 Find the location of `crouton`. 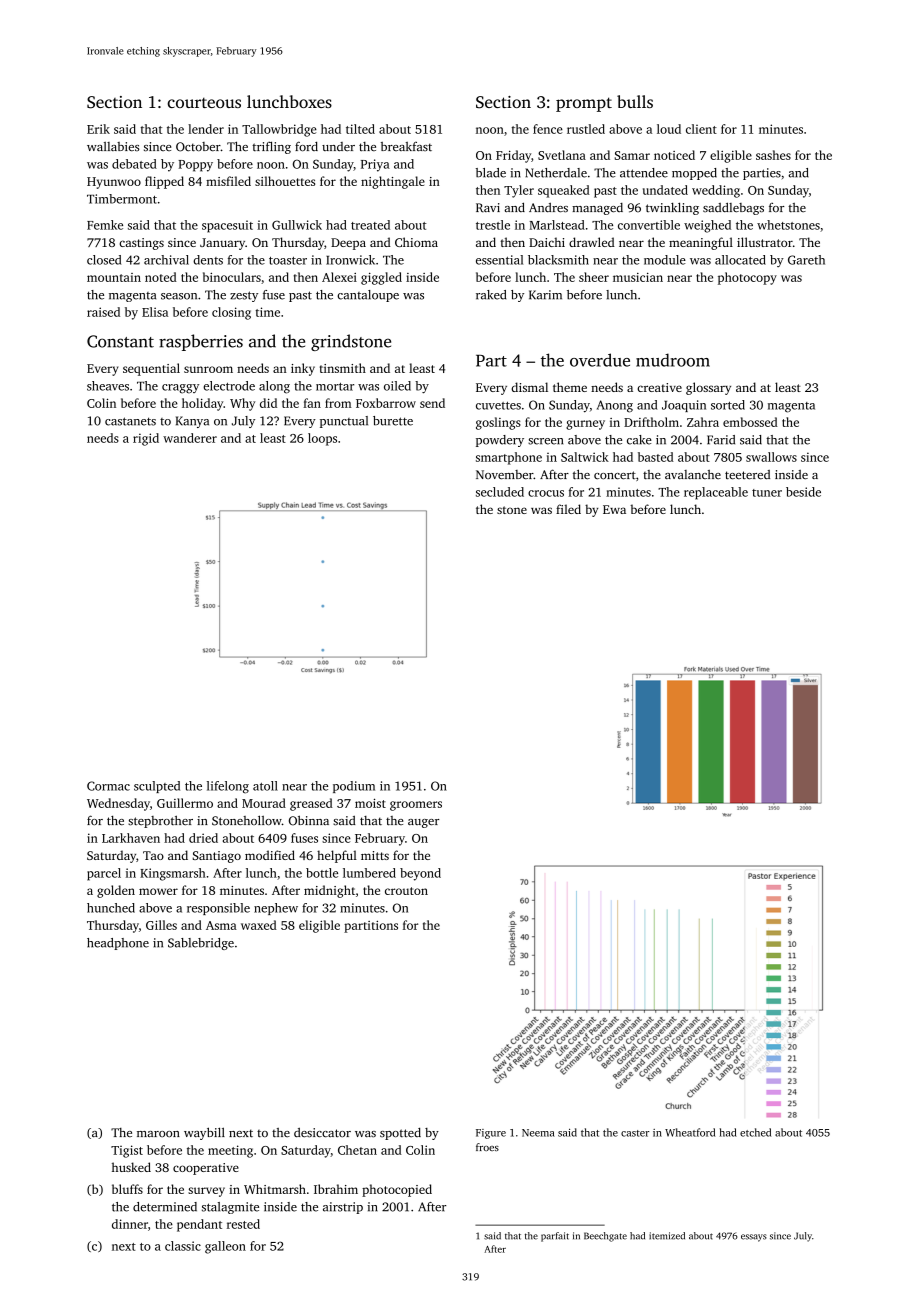

crouton is located at coordinates (406, 891).
